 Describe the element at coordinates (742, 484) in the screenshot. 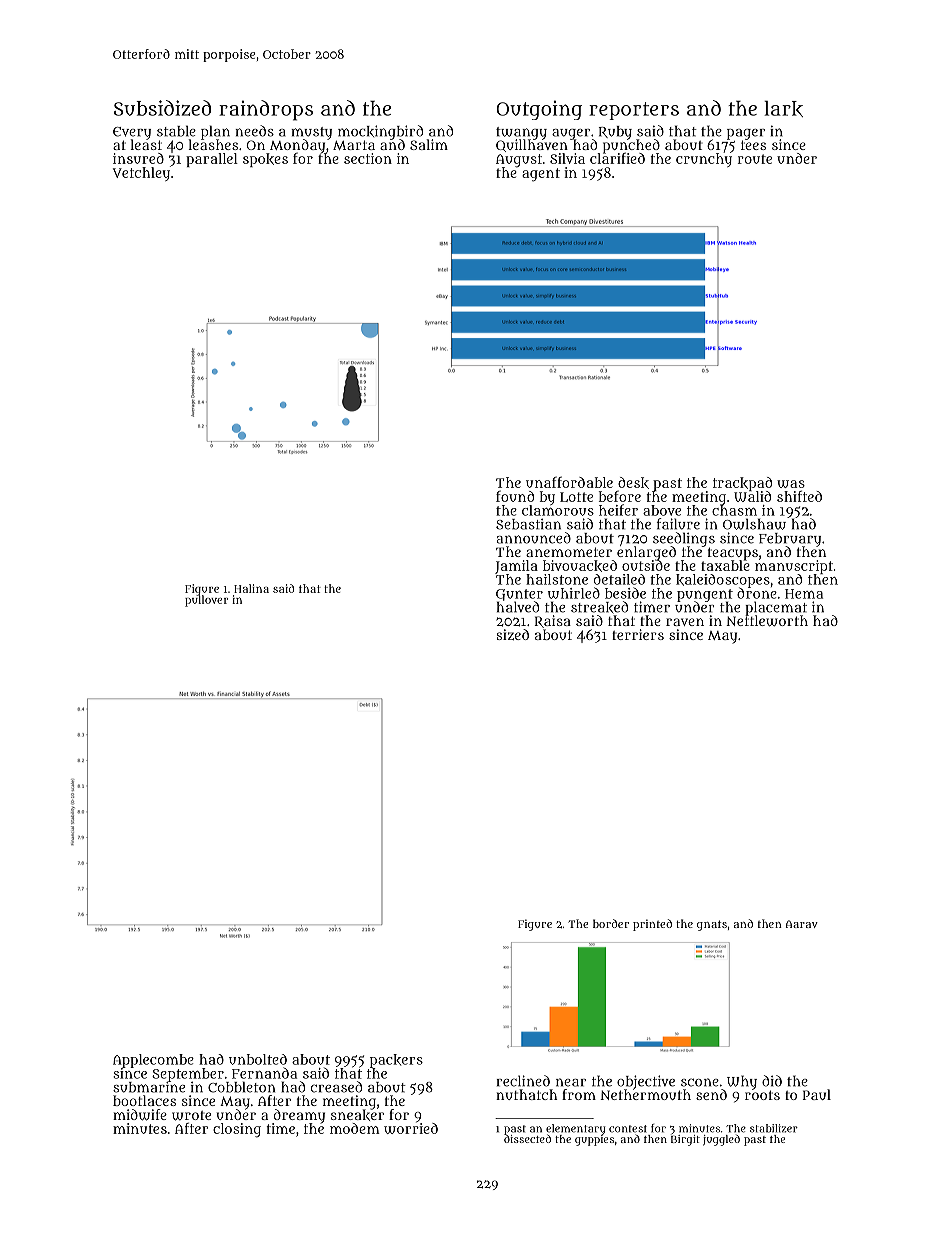

I see `trackpad` at that location.
